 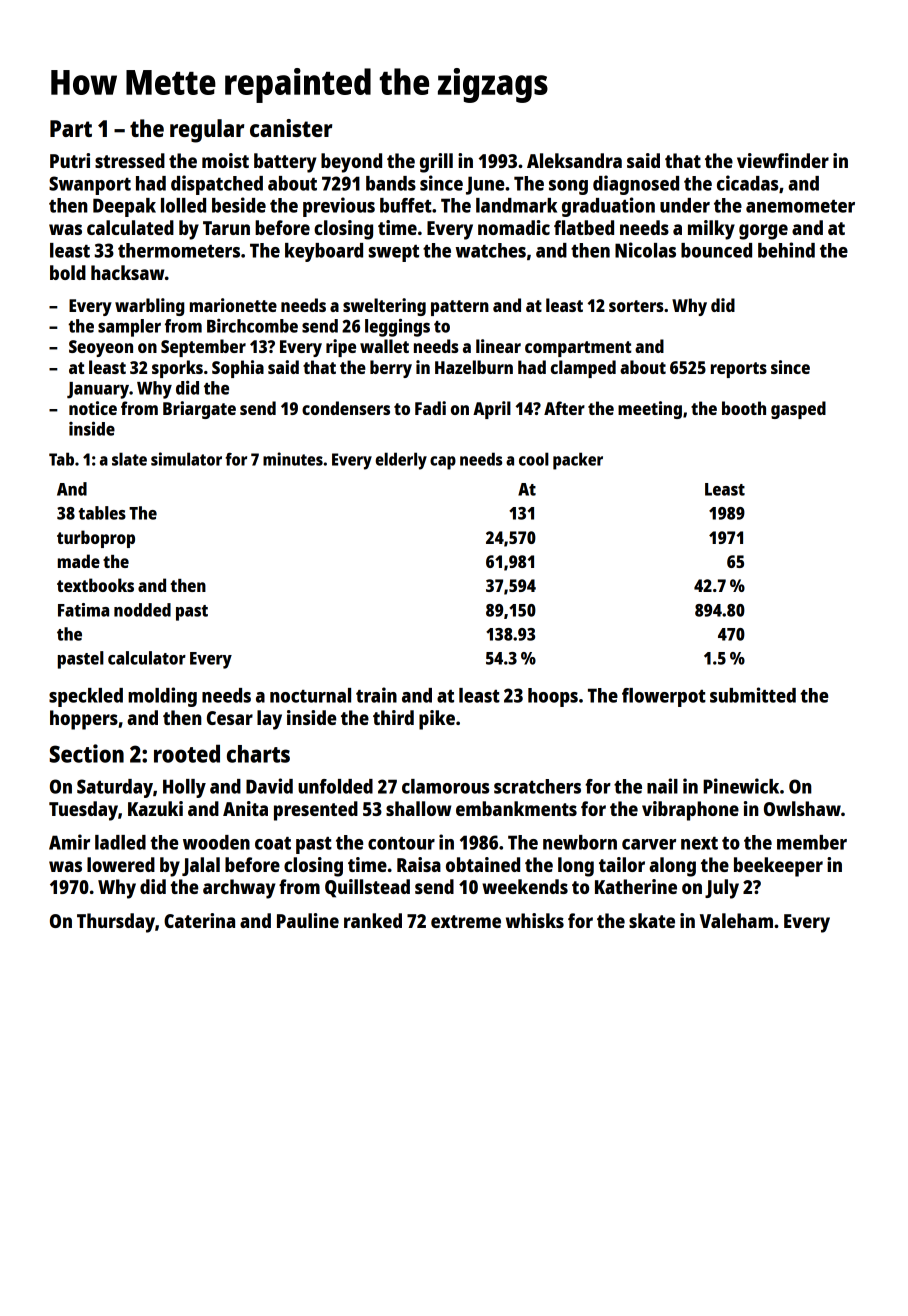 What do you see at coordinates (736, 920) in the screenshot?
I see `Valeham` at bounding box center [736, 920].
